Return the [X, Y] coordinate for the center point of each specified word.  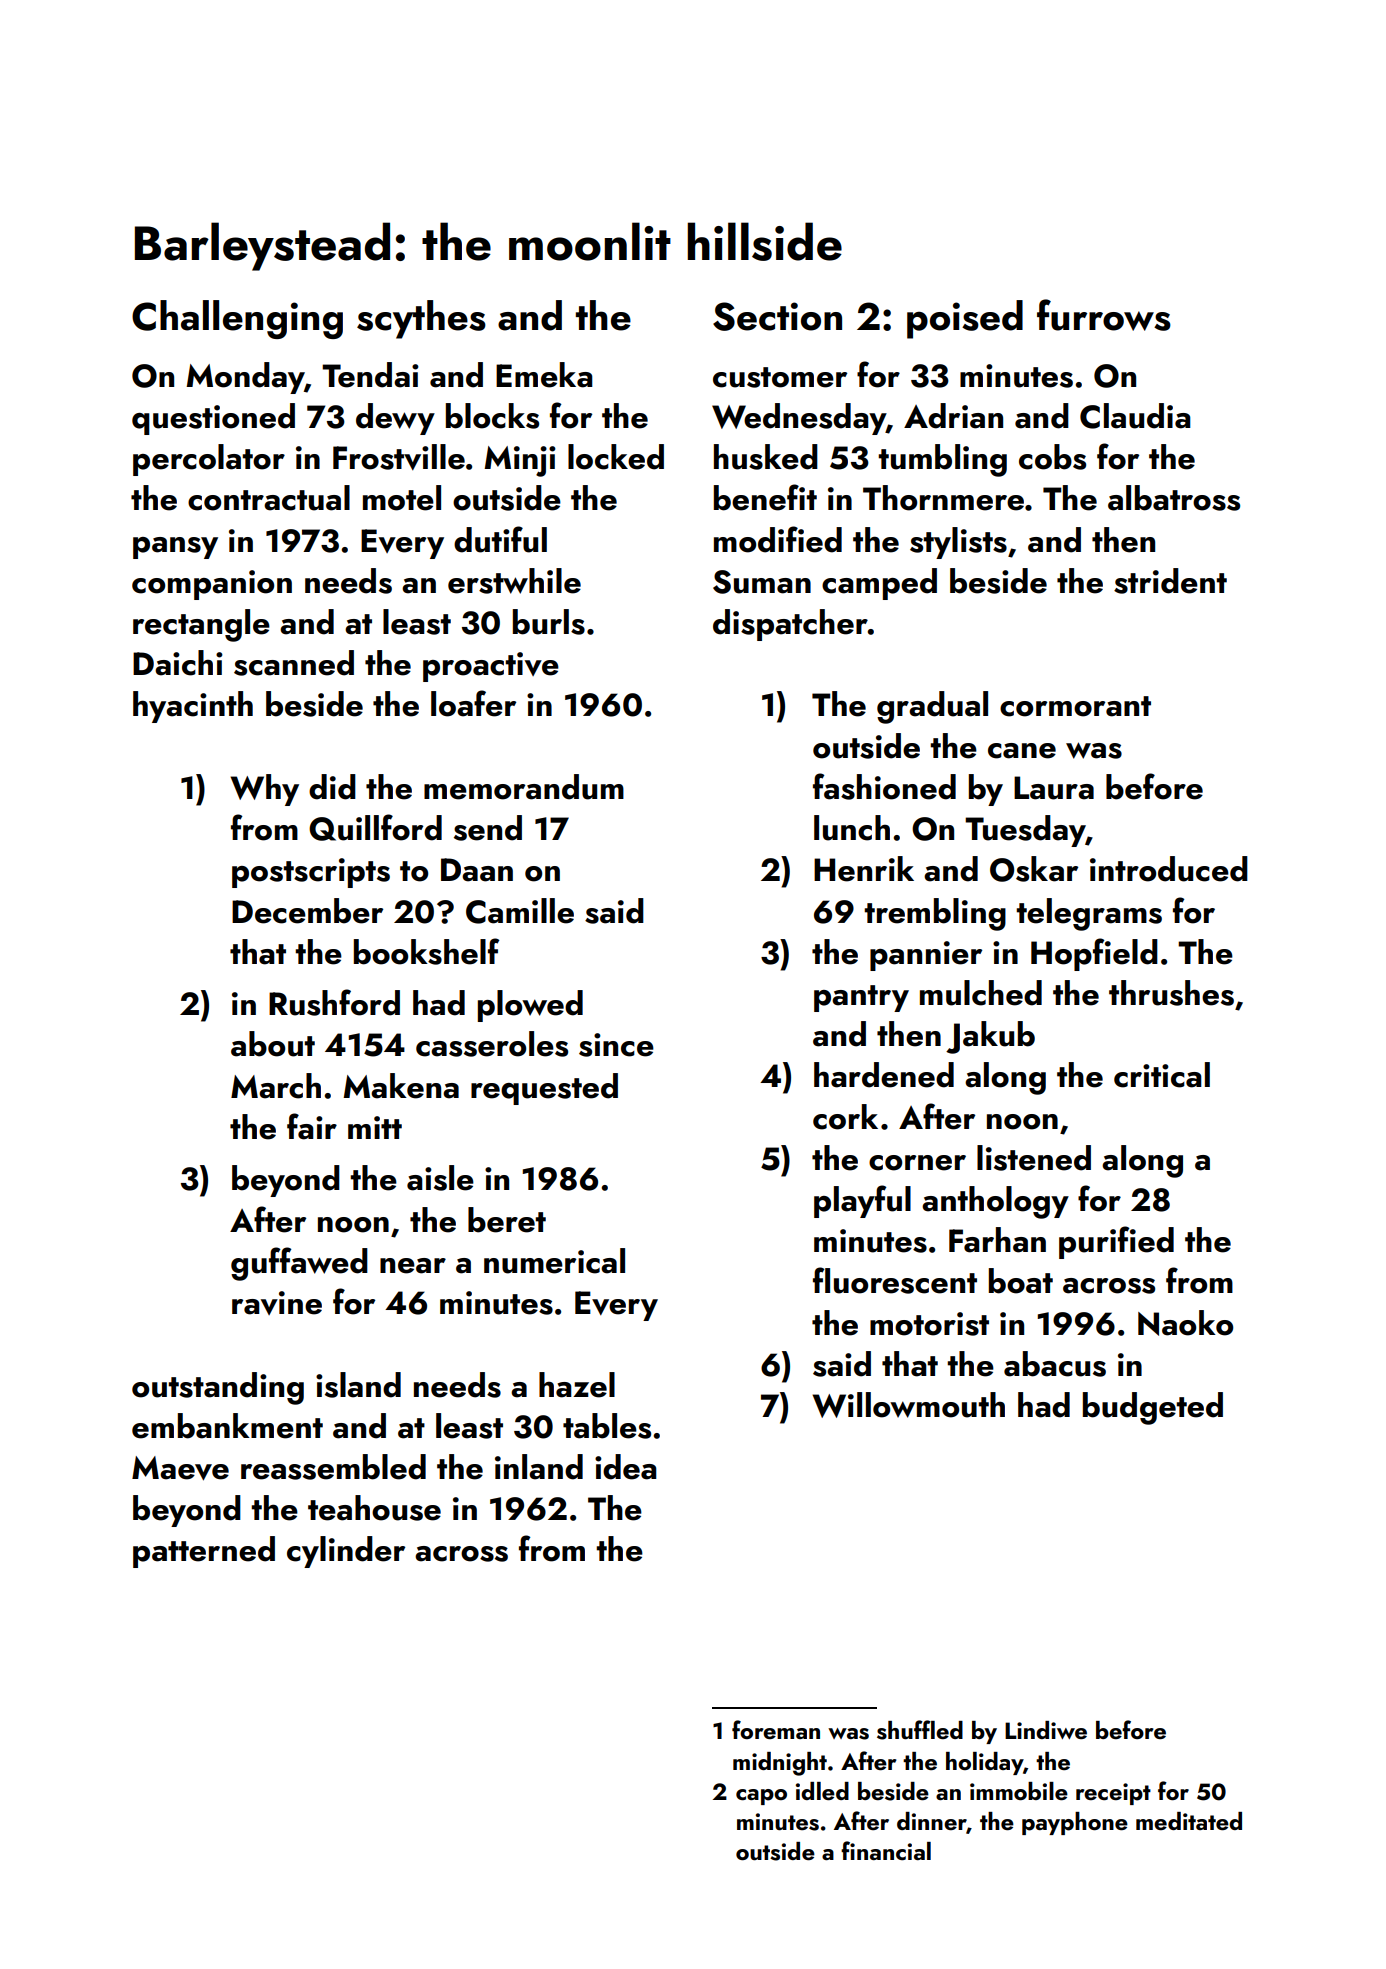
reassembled [333, 1467]
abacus [1055, 1364]
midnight [780, 1764]
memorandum [524, 787]
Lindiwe [1046, 1730]
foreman [776, 1729]
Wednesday [799, 419]
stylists [958, 543]
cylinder [346, 1552]
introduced [1169, 869]
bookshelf [426, 951]
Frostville [399, 457]
